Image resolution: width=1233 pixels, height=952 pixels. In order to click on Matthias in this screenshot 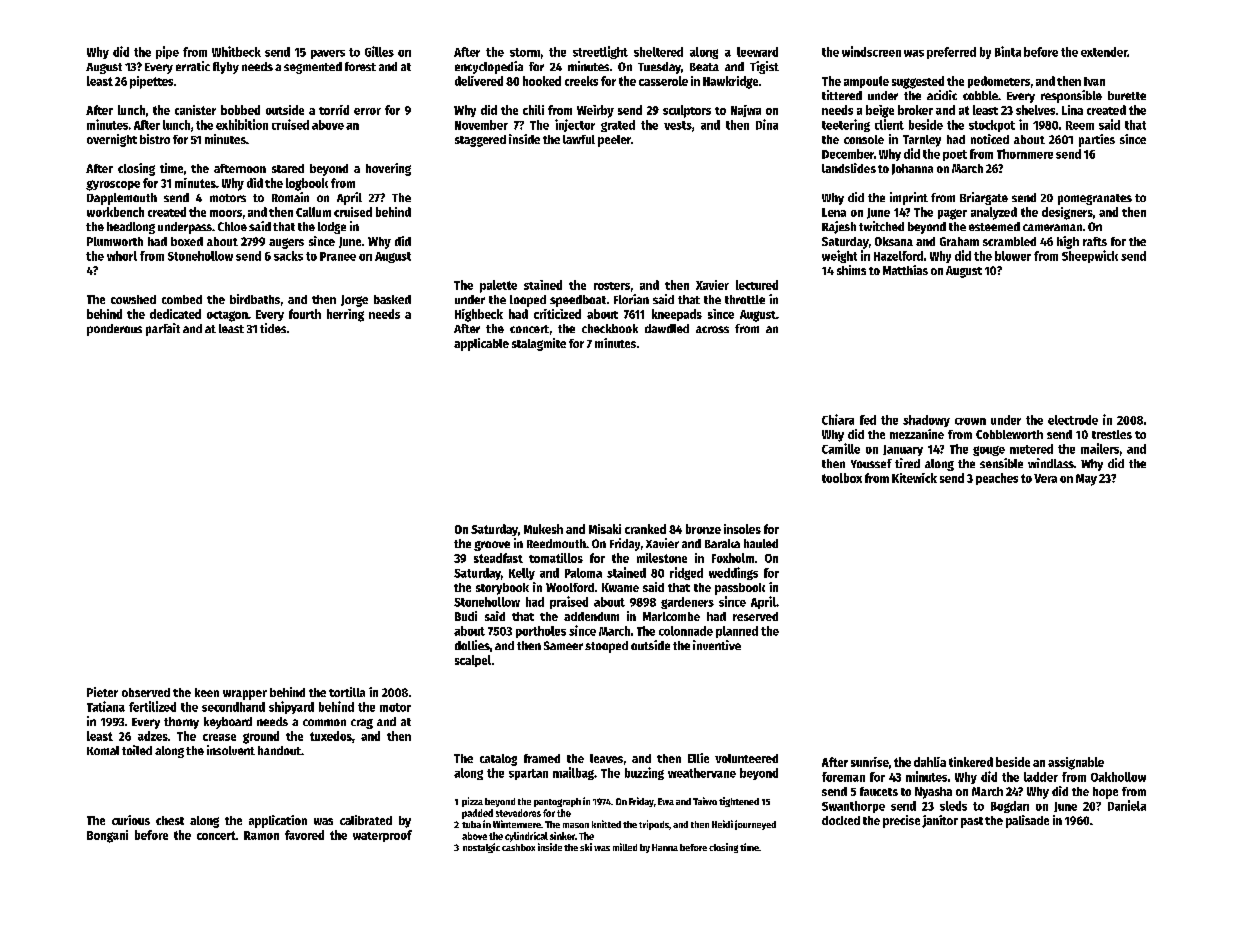, I will do `click(905, 270)`.
